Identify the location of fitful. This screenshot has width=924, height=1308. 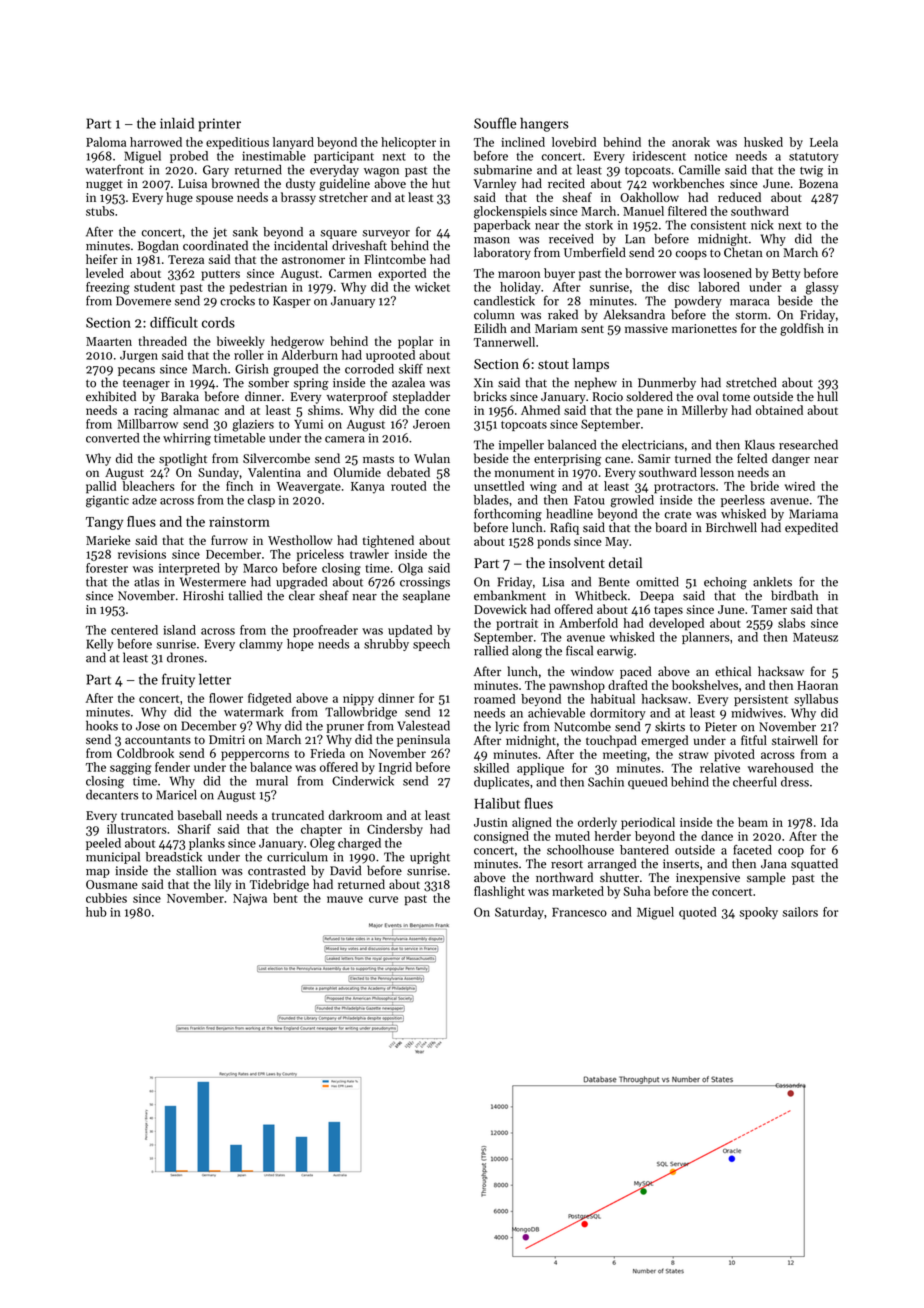
(754, 740).
